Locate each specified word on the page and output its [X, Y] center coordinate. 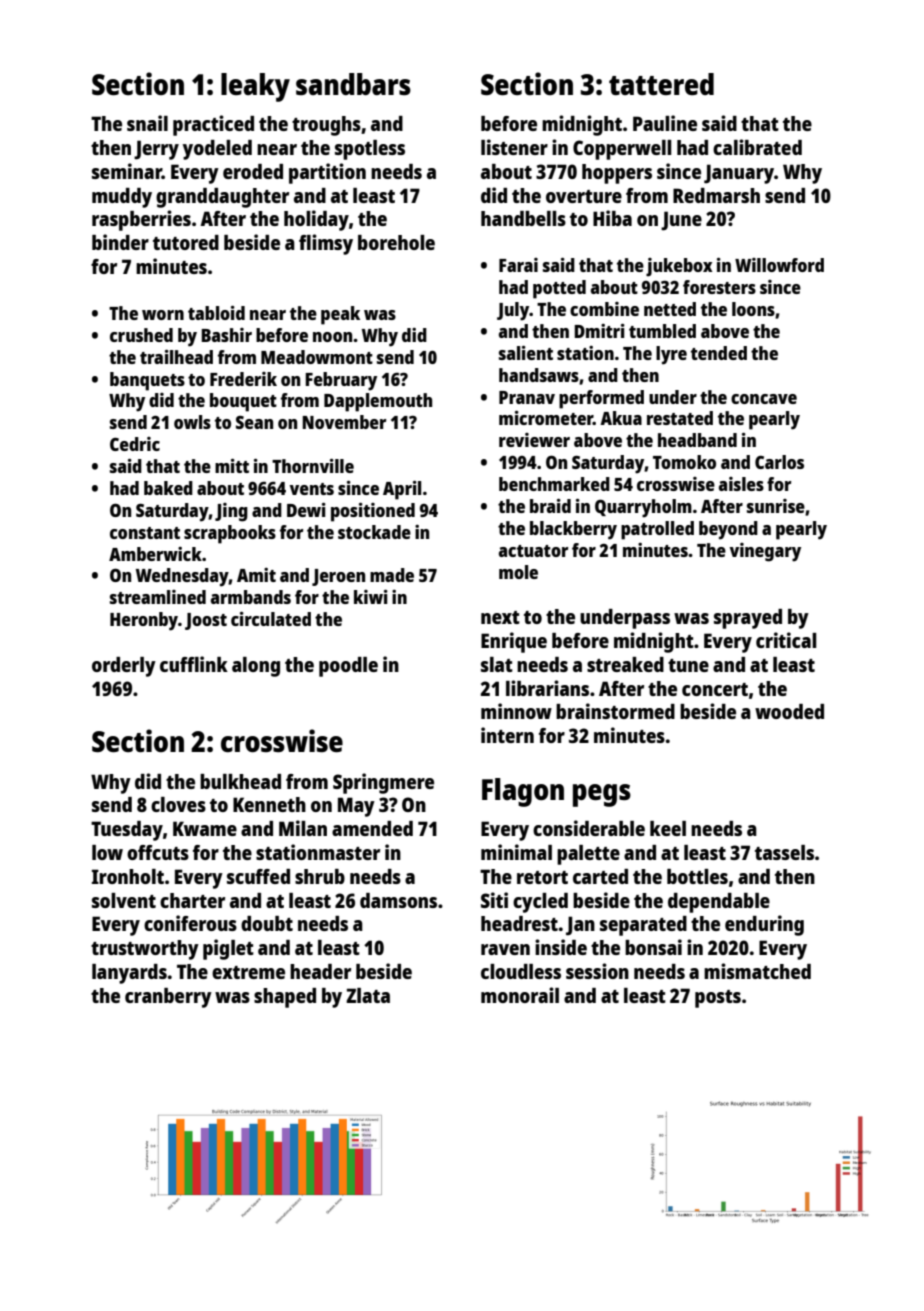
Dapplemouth [378, 402]
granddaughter [222, 198]
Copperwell [622, 150]
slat [497, 664]
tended [719, 353]
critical [786, 640]
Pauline [665, 123]
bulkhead [240, 781]
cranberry [168, 998]
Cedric [135, 444]
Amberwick [155, 554]
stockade [374, 532]
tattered [661, 84]
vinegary [765, 552]
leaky [255, 87]
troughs [326, 126]
